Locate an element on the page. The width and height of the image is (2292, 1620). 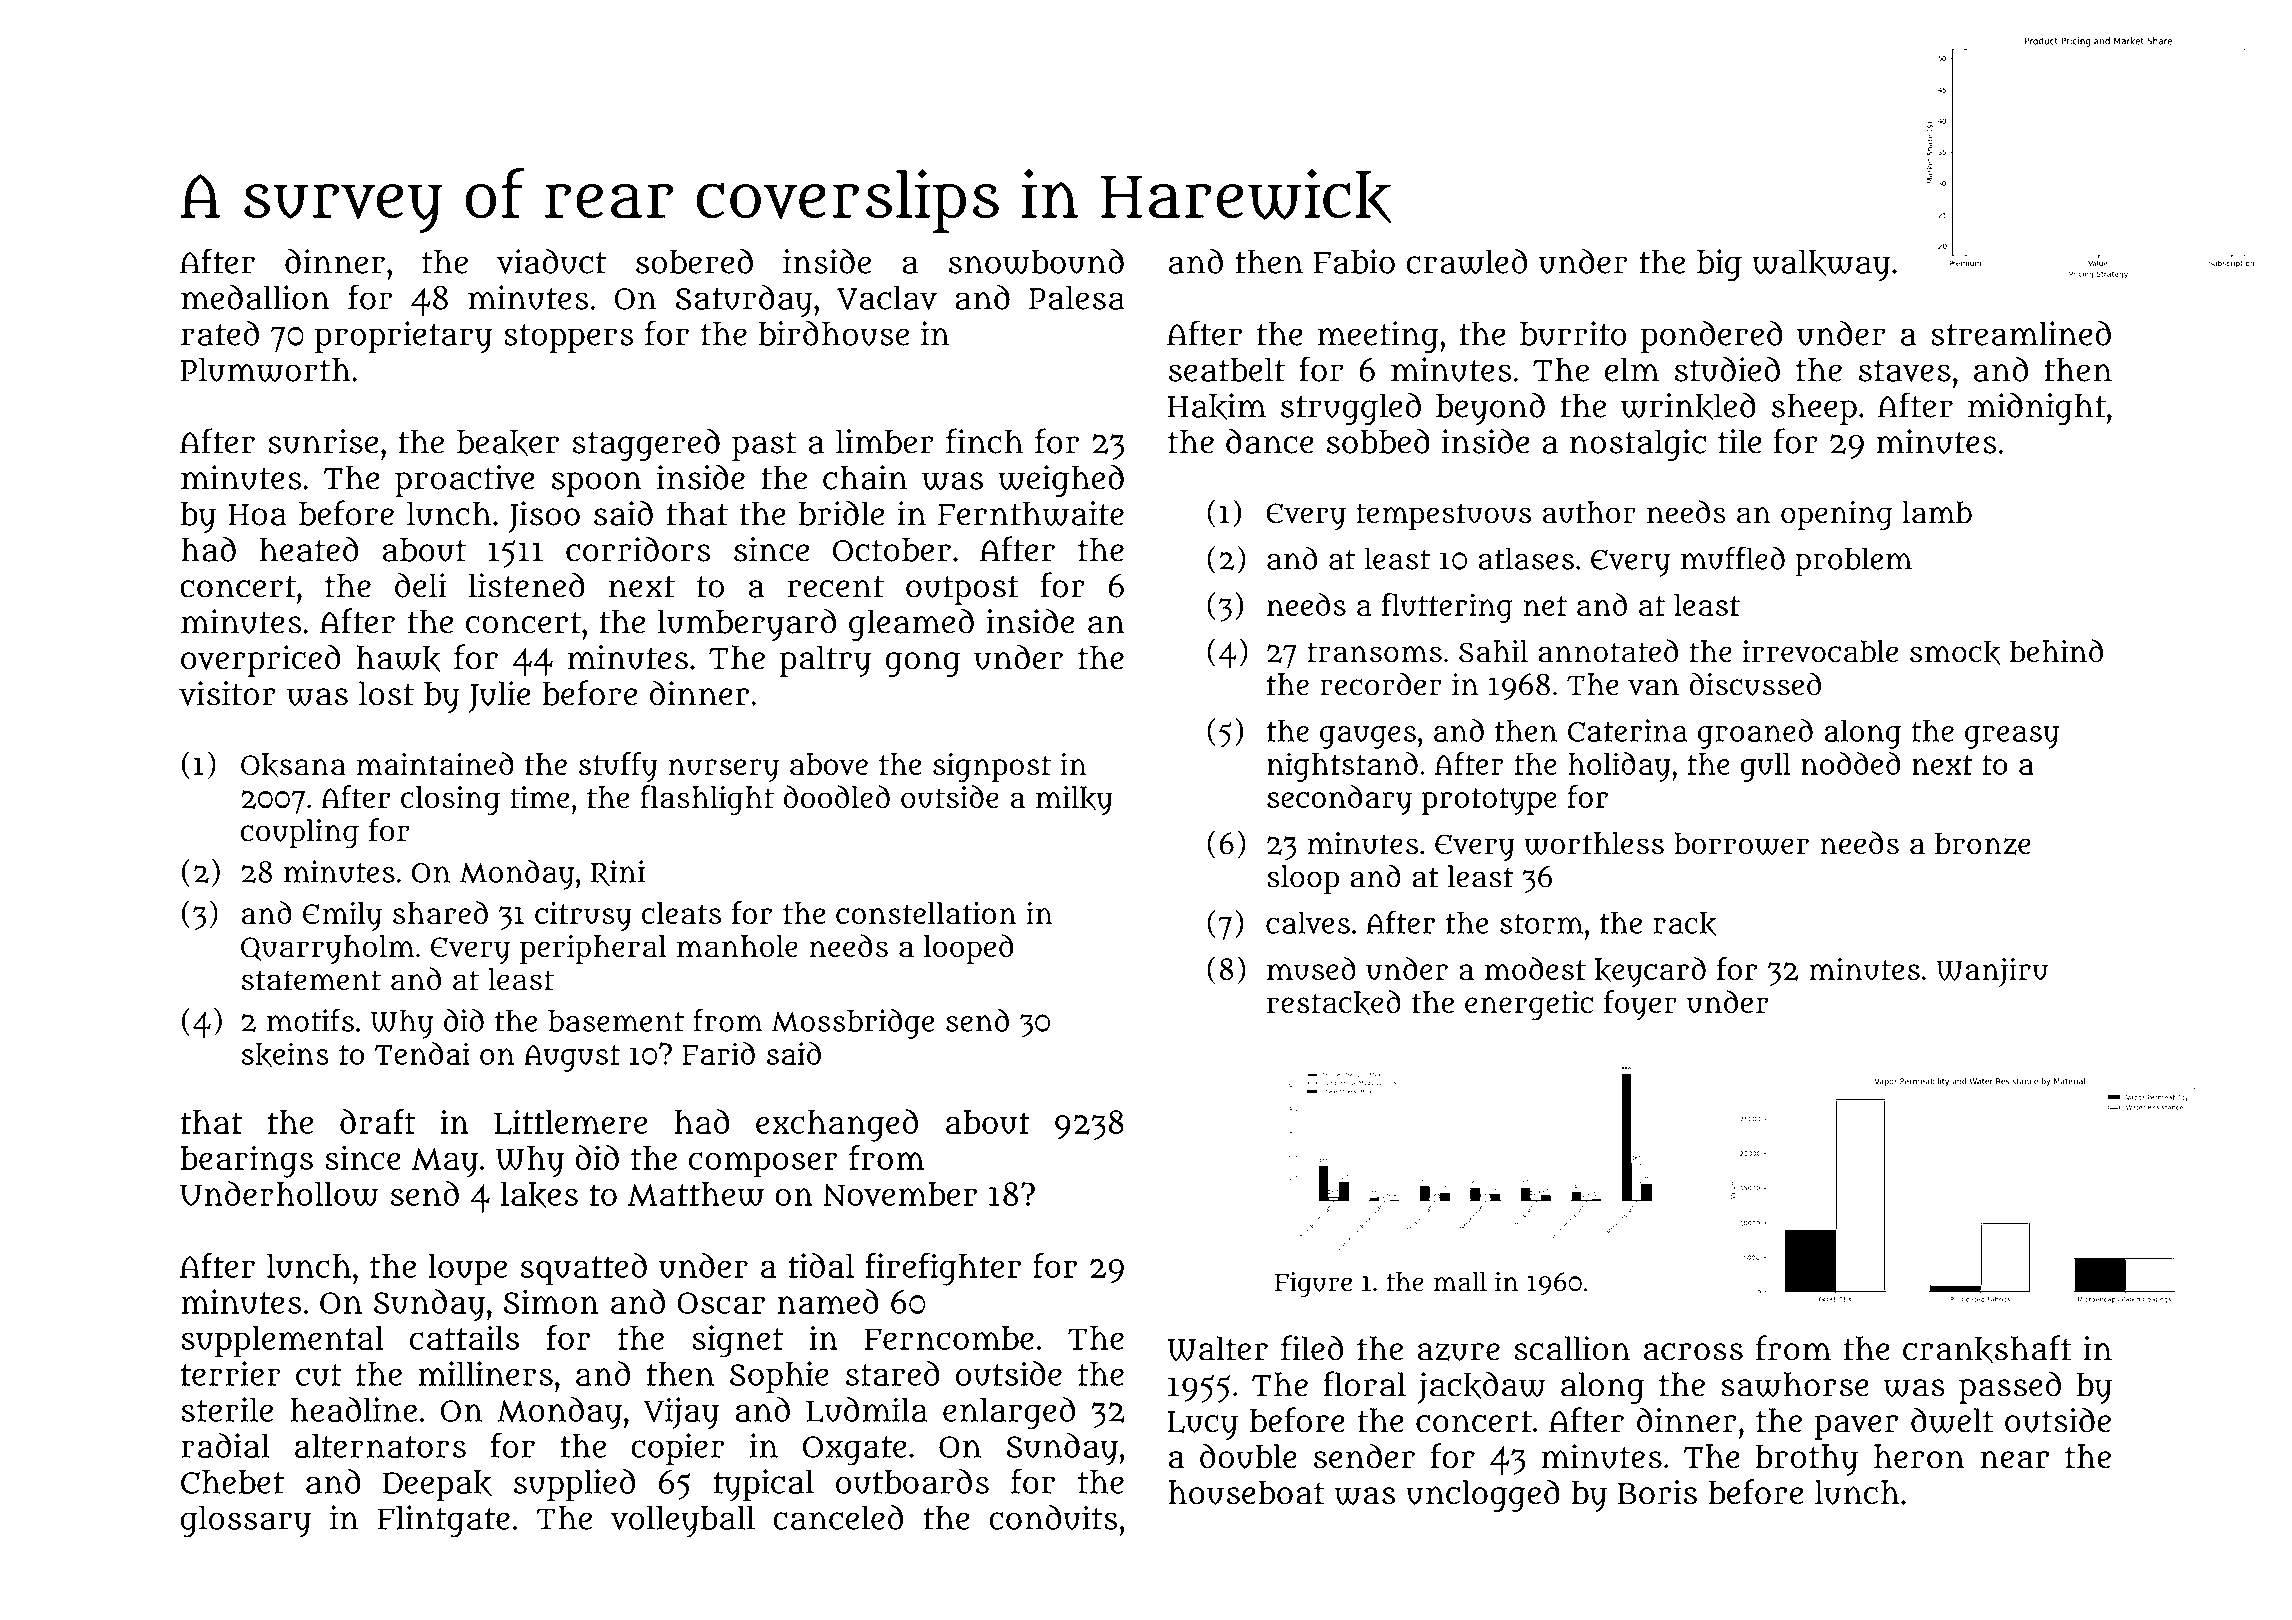
sobbed is located at coordinates (1378, 441).
